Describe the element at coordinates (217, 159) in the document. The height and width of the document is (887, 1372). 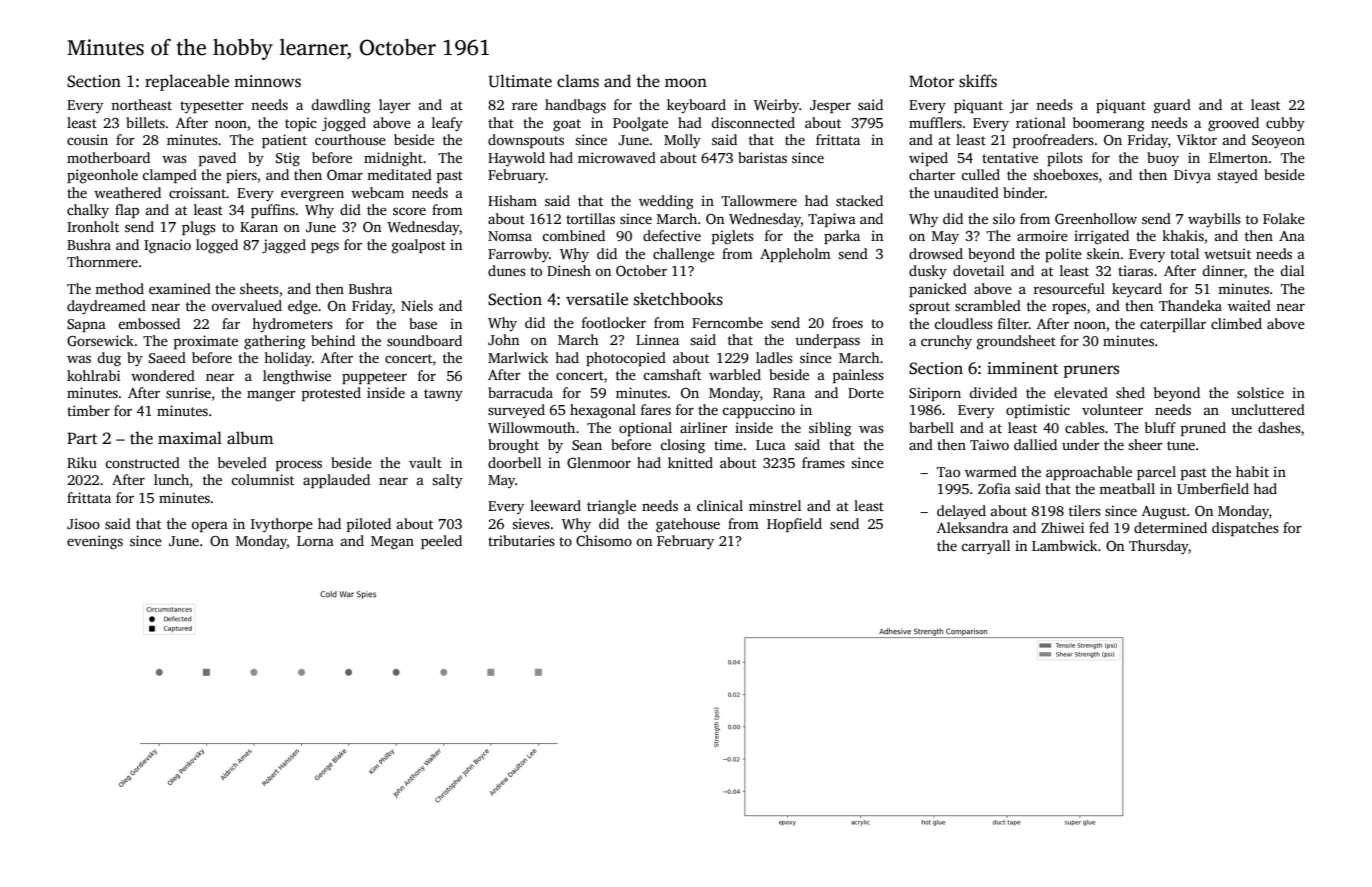
I see `paved` at that location.
